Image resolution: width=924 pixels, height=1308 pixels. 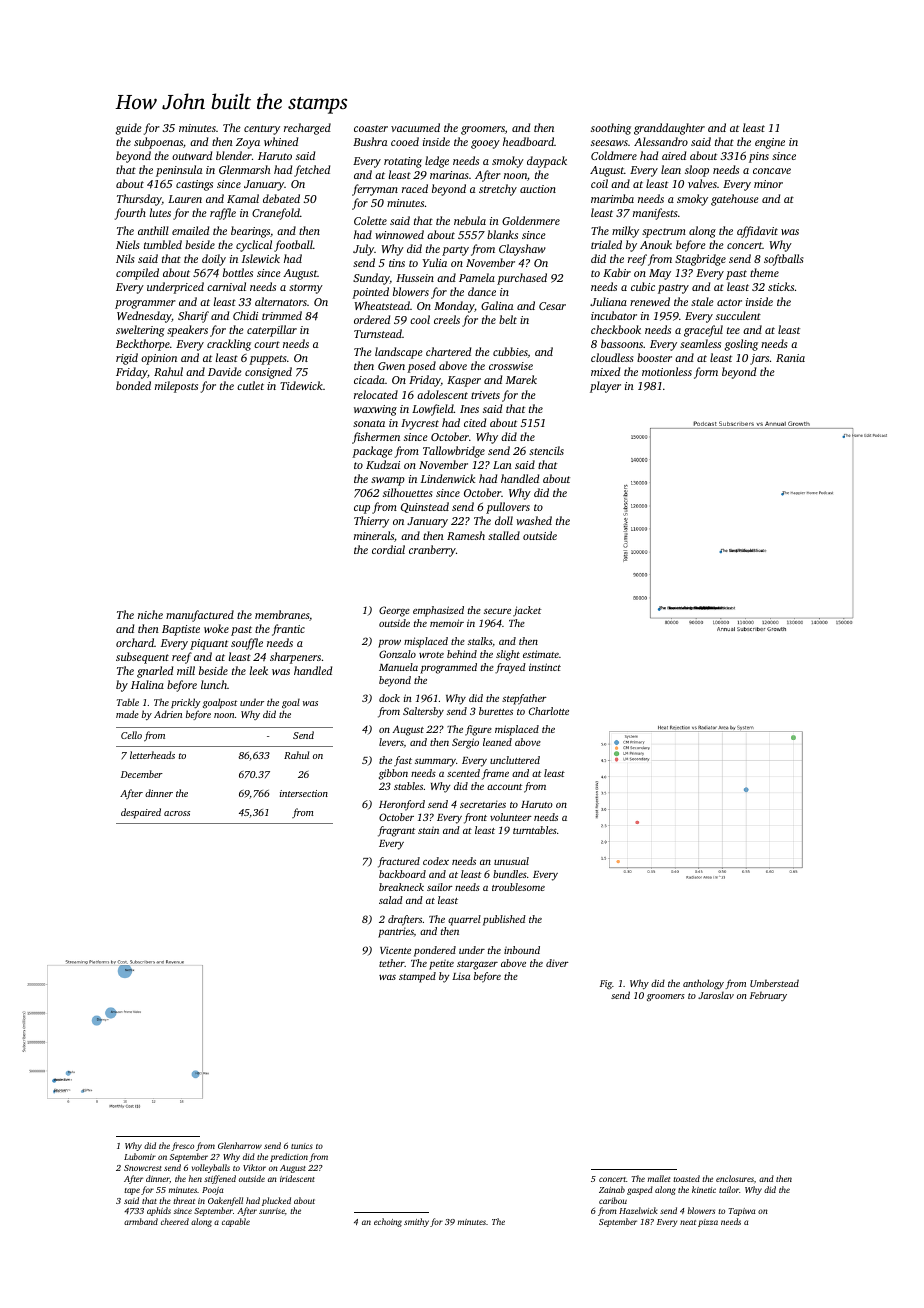 I want to click on capable, so click(x=236, y=1222).
